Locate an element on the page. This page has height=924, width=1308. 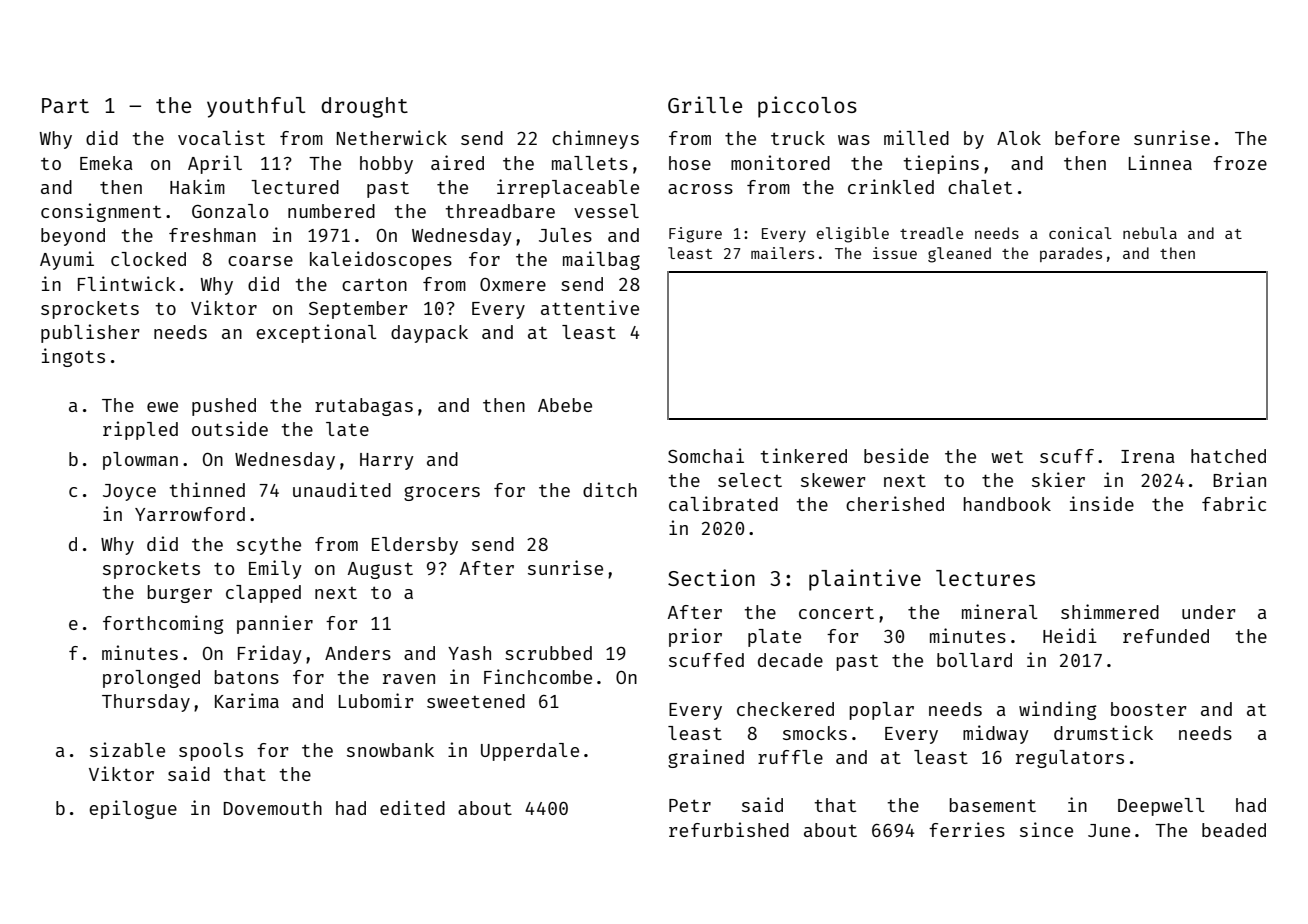
ingots is located at coordinates (73, 357).
